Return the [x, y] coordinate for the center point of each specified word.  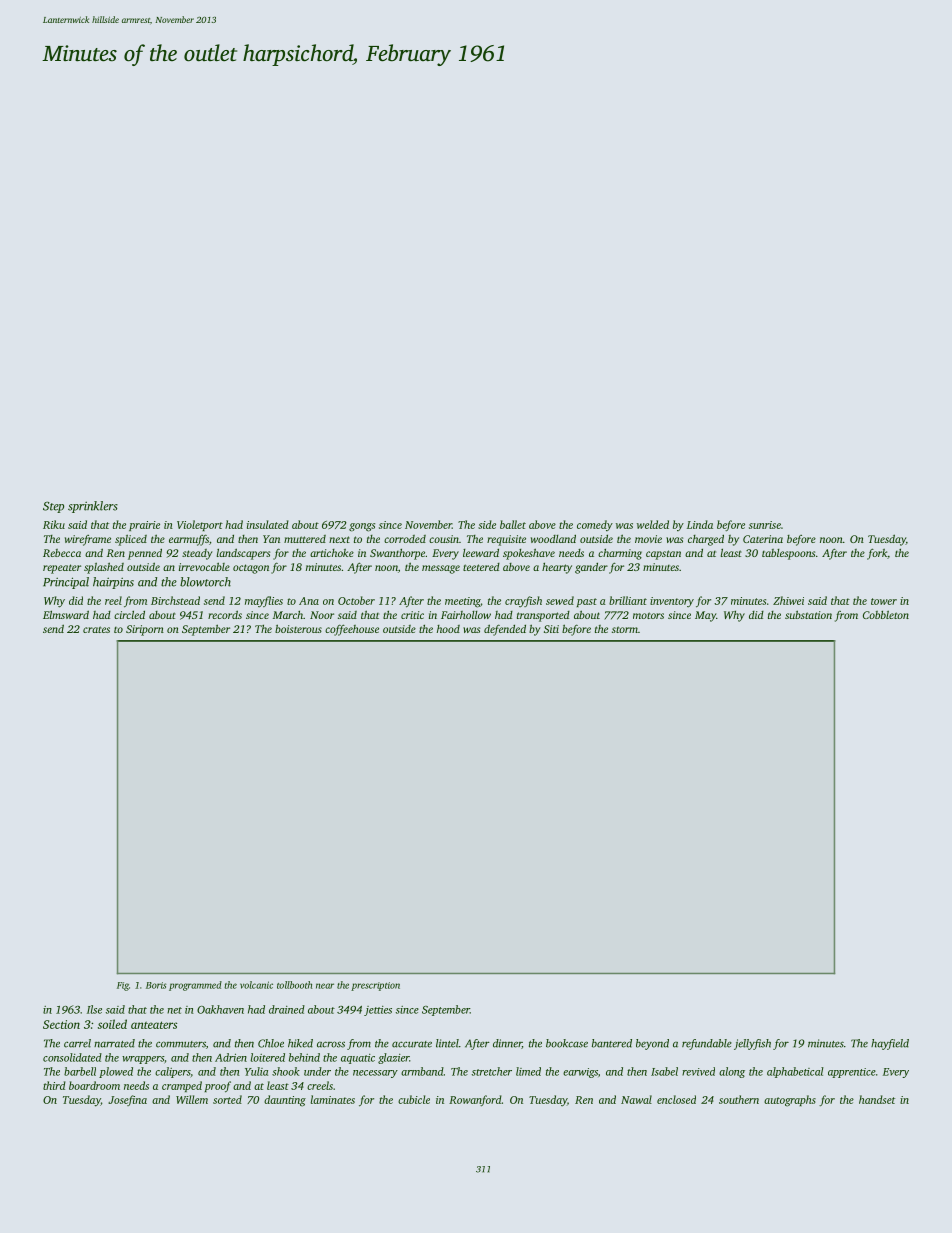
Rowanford [475, 1100]
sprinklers [93, 507]
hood [448, 629]
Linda [700, 524]
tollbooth [294, 985]
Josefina [127, 1100]
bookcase [567, 1043]
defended [505, 630]
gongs [362, 527]
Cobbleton [886, 614]
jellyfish [752, 1044]
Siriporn [145, 630]
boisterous [298, 628]
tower [884, 601]
